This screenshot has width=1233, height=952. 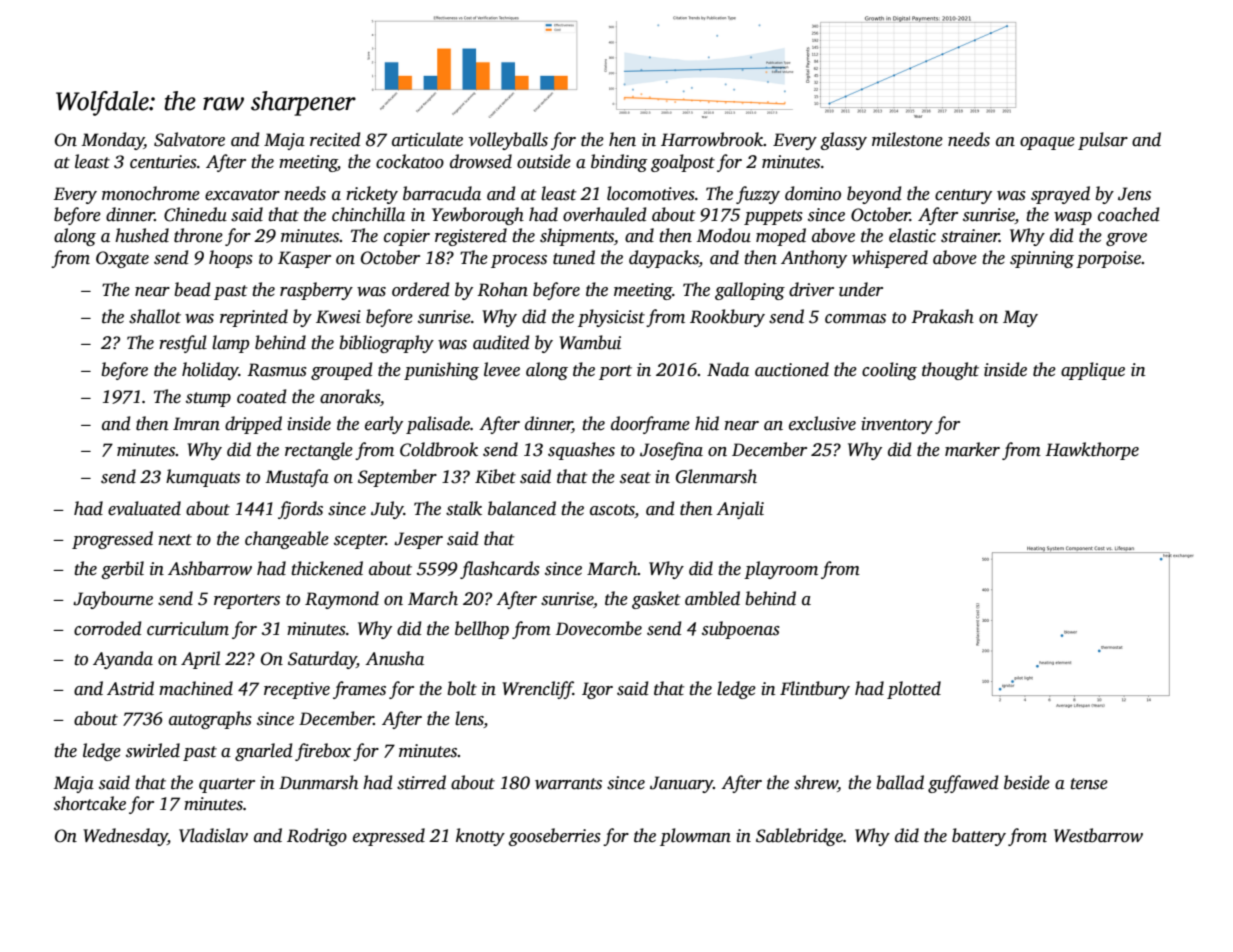 I want to click on hushed, so click(x=142, y=235).
